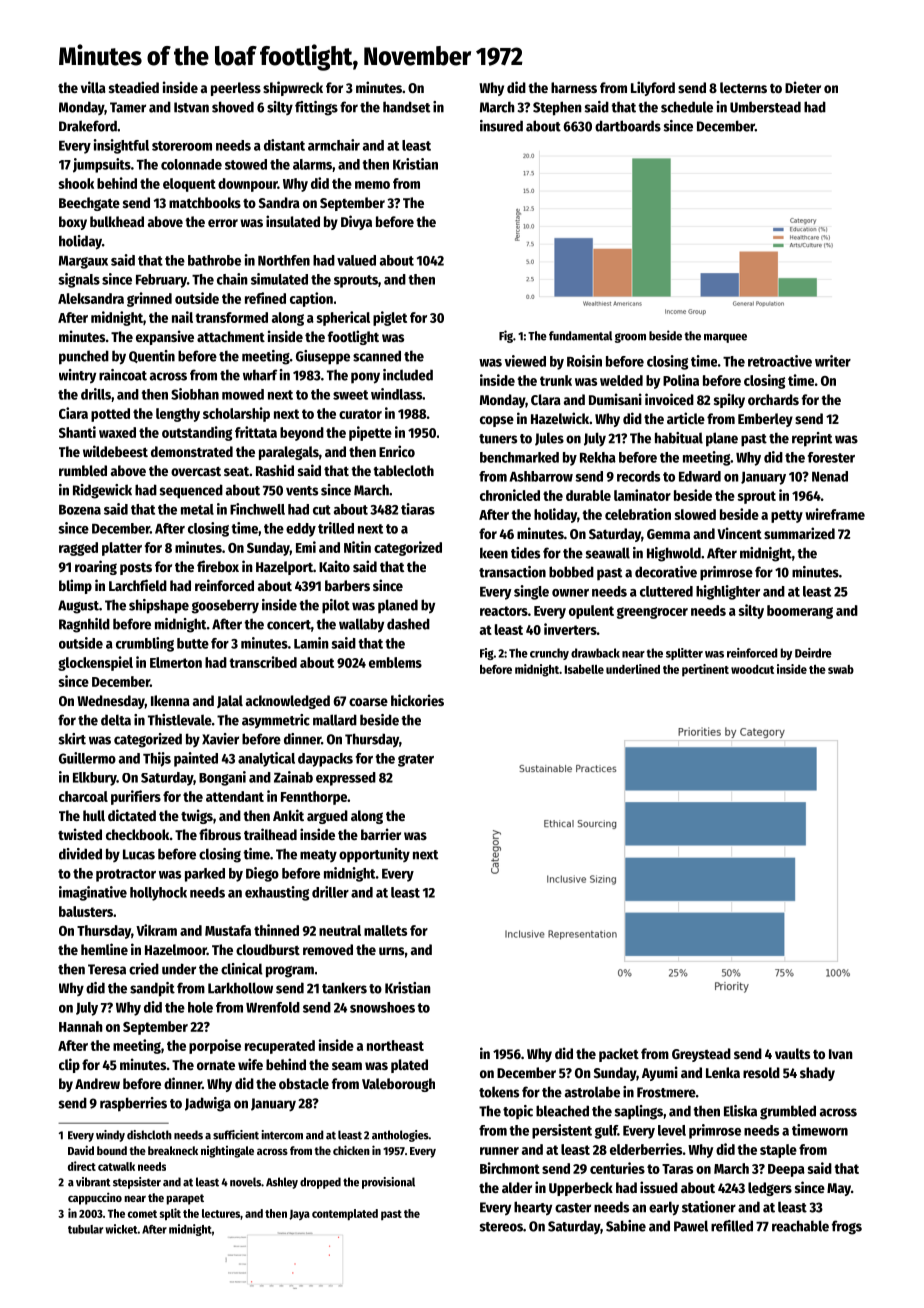 The image size is (924, 1308). Describe the element at coordinates (159, 606) in the screenshot. I see `shipshape` at that location.
